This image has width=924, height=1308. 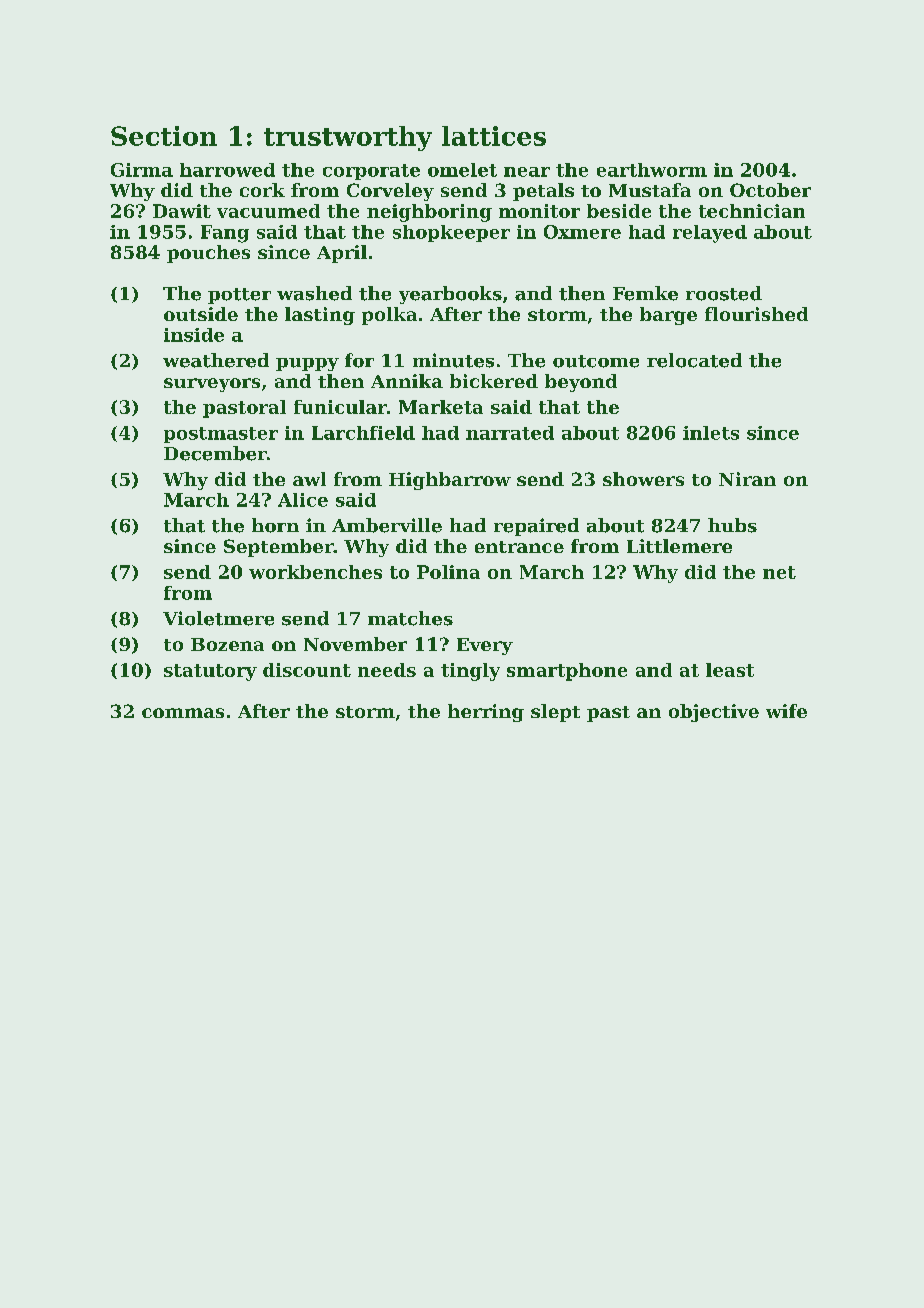 What do you see at coordinates (348, 138) in the image?
I see `trustworthy` at bounding box center [348, 138].
